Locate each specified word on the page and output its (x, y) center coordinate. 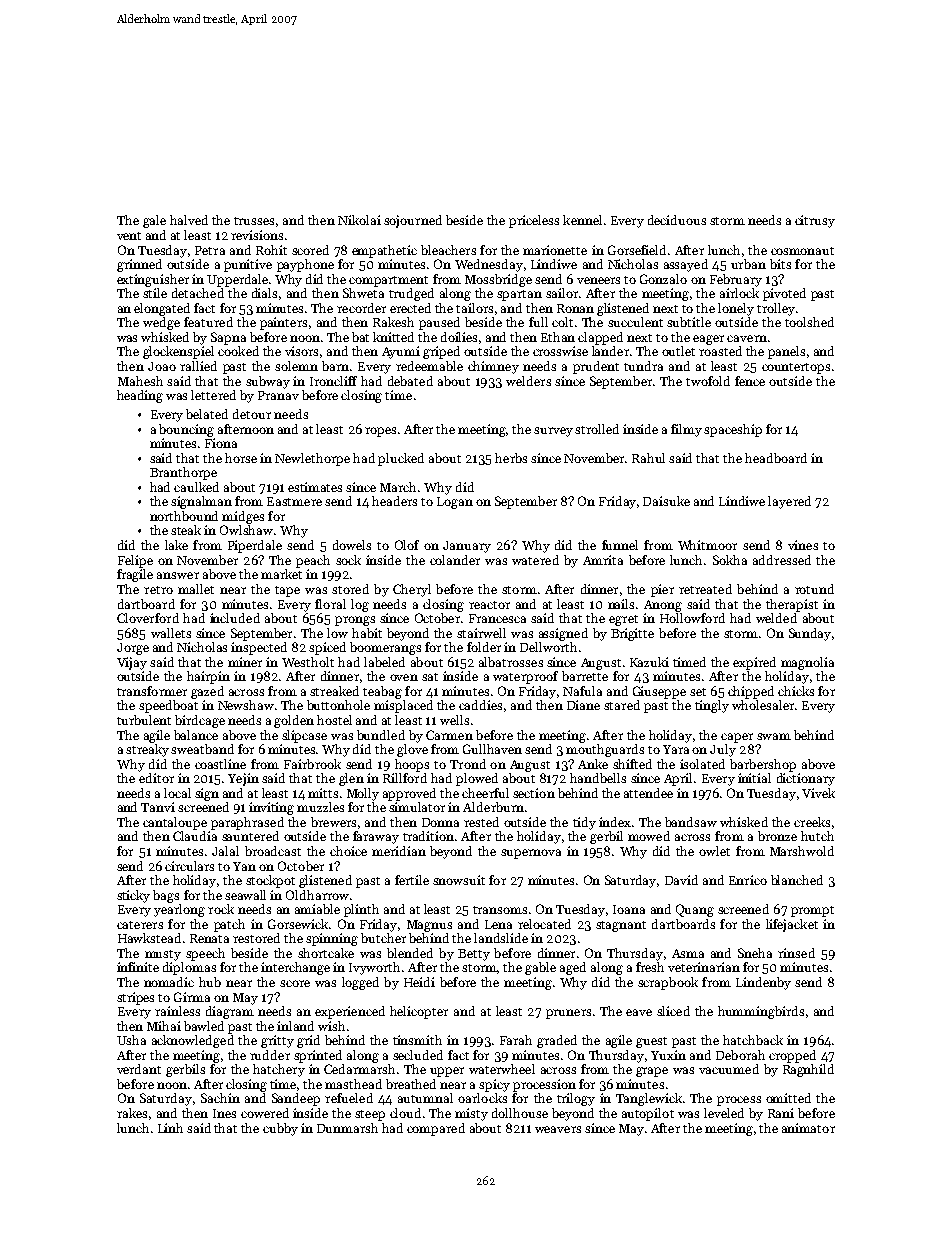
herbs (511, 458)
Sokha (730, 560)
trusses (254, 221)
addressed (782, 560)
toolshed (809, 322)
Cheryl (412, 590)
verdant (139, 1069)
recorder (361, 308)
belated (207, 414)
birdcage (200, 721)
